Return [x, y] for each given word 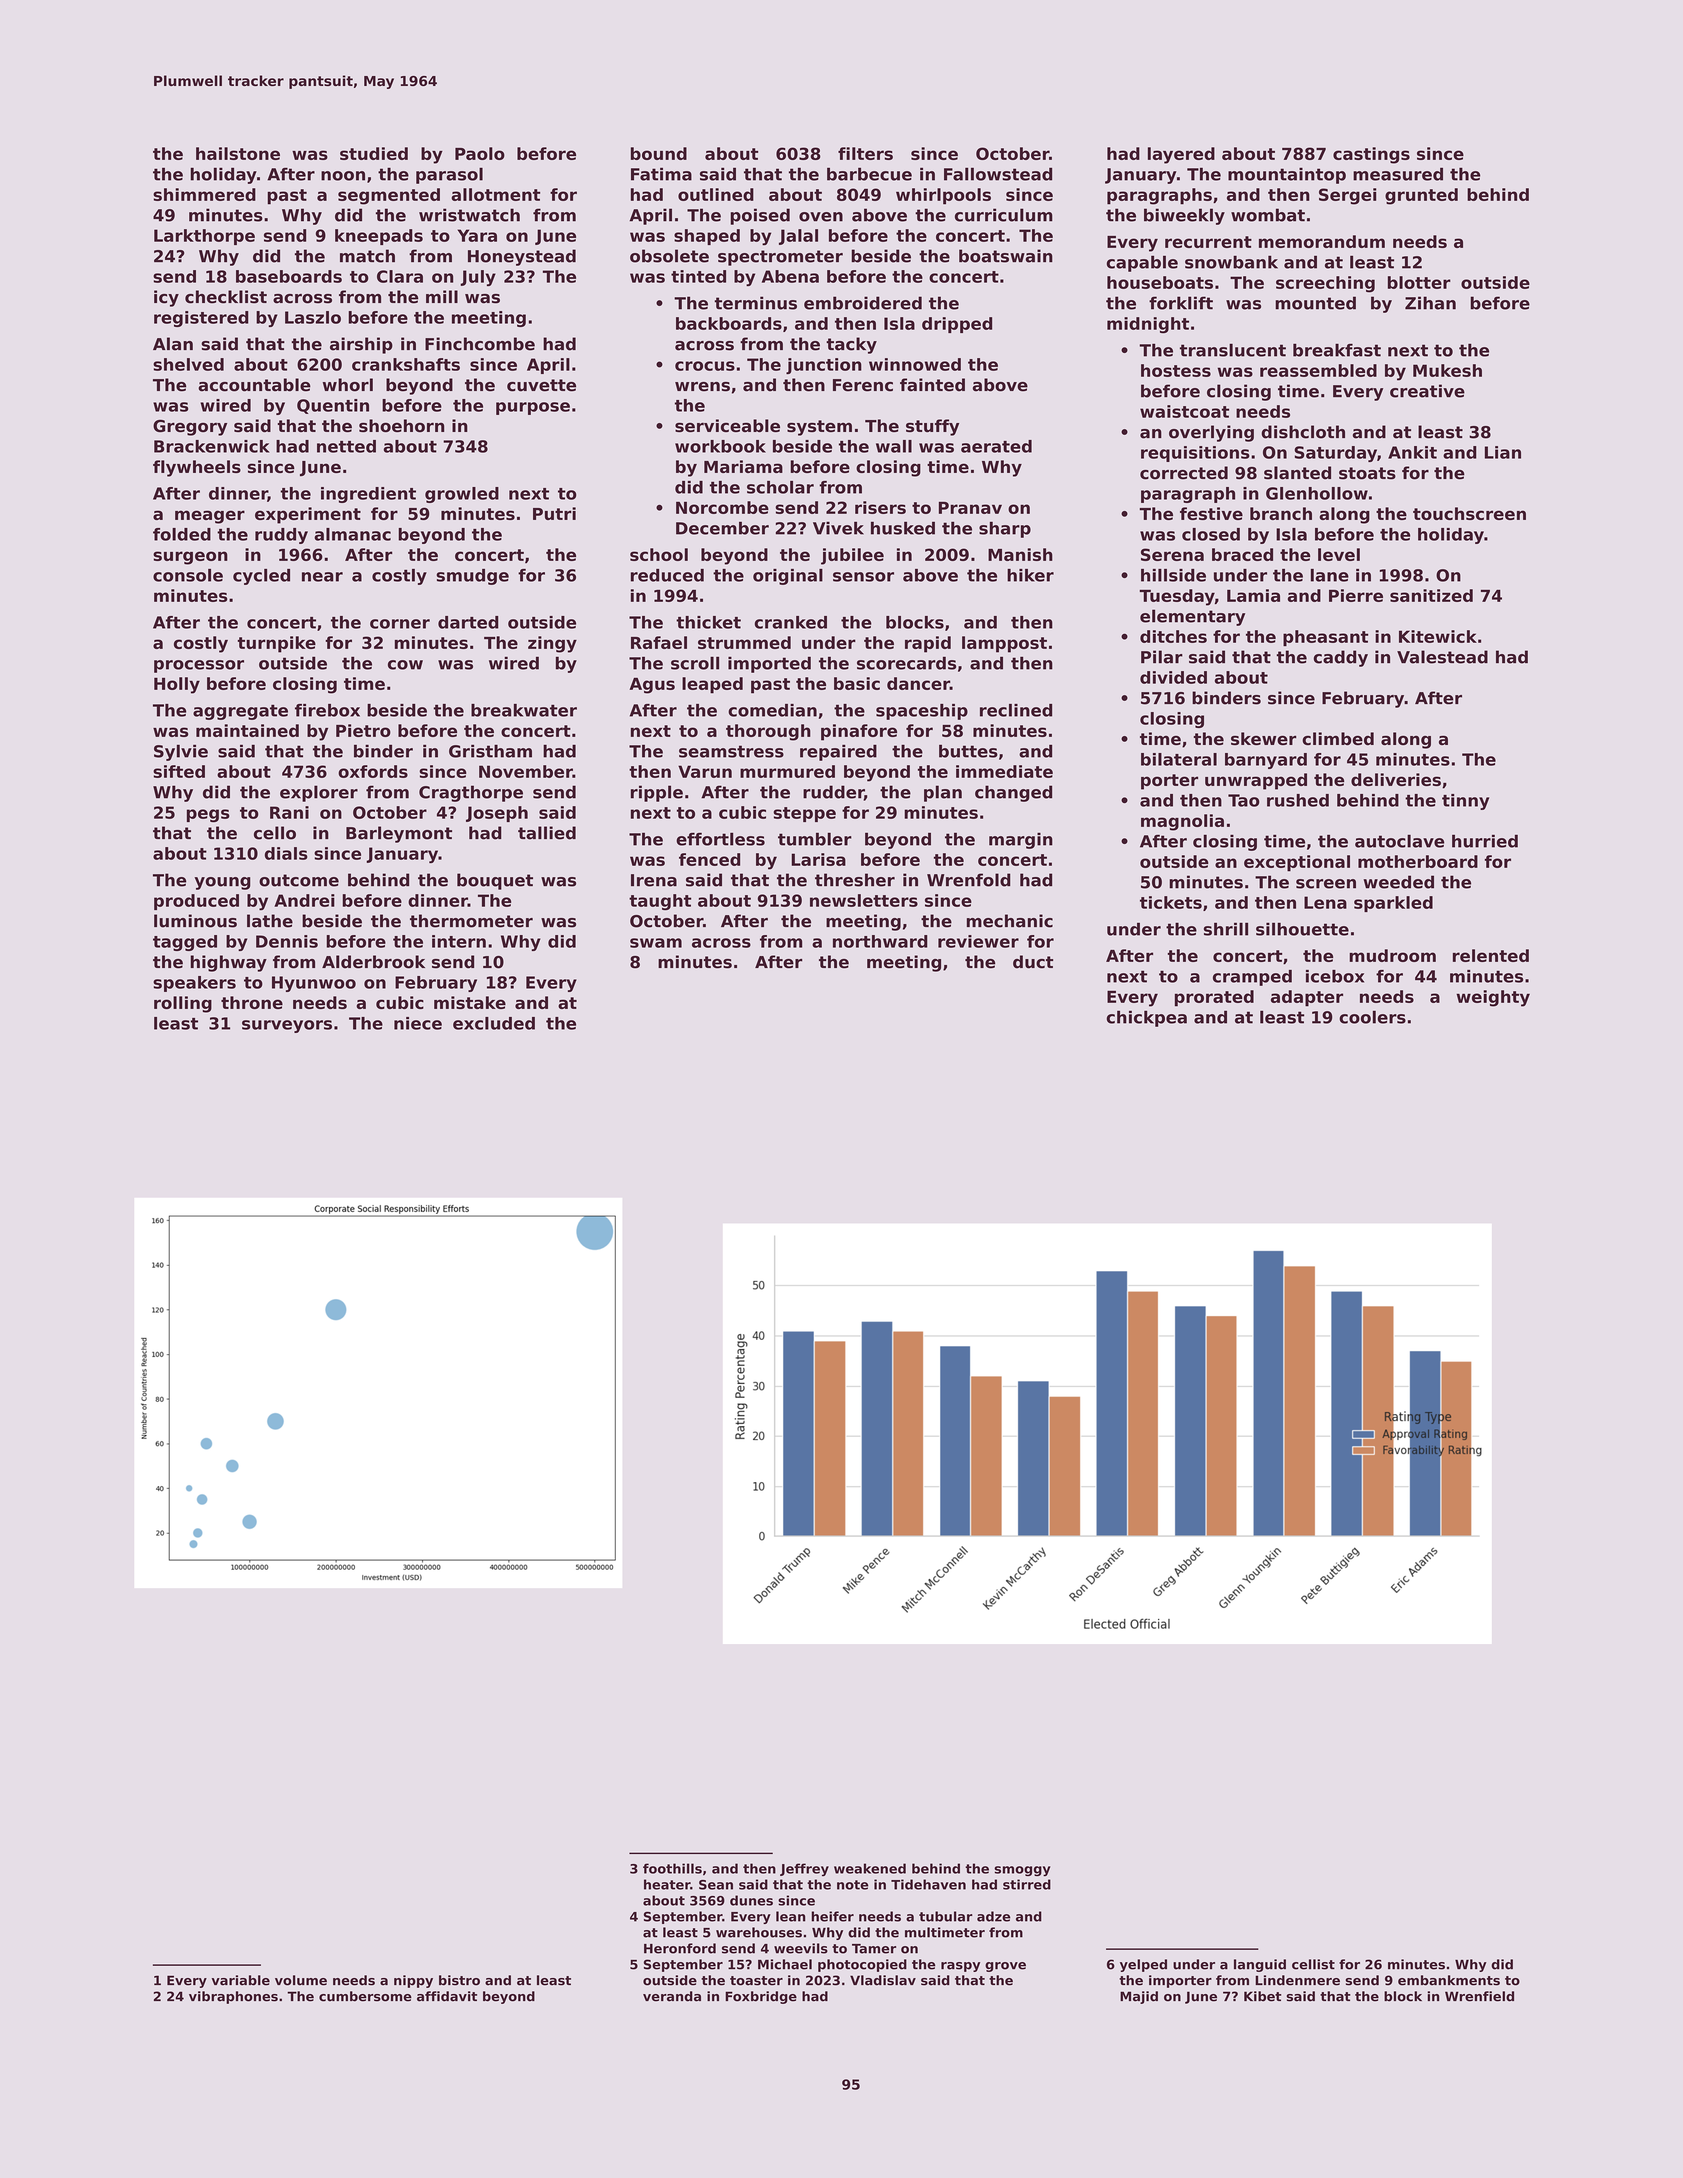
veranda [672, 1996]
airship [361, 345]
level [1339, 554]
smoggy [1022, 1871]
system [819, 428]
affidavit [447, 1996]
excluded [494, 1023]
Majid [1139, 1997]
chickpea [1147, 1018]
